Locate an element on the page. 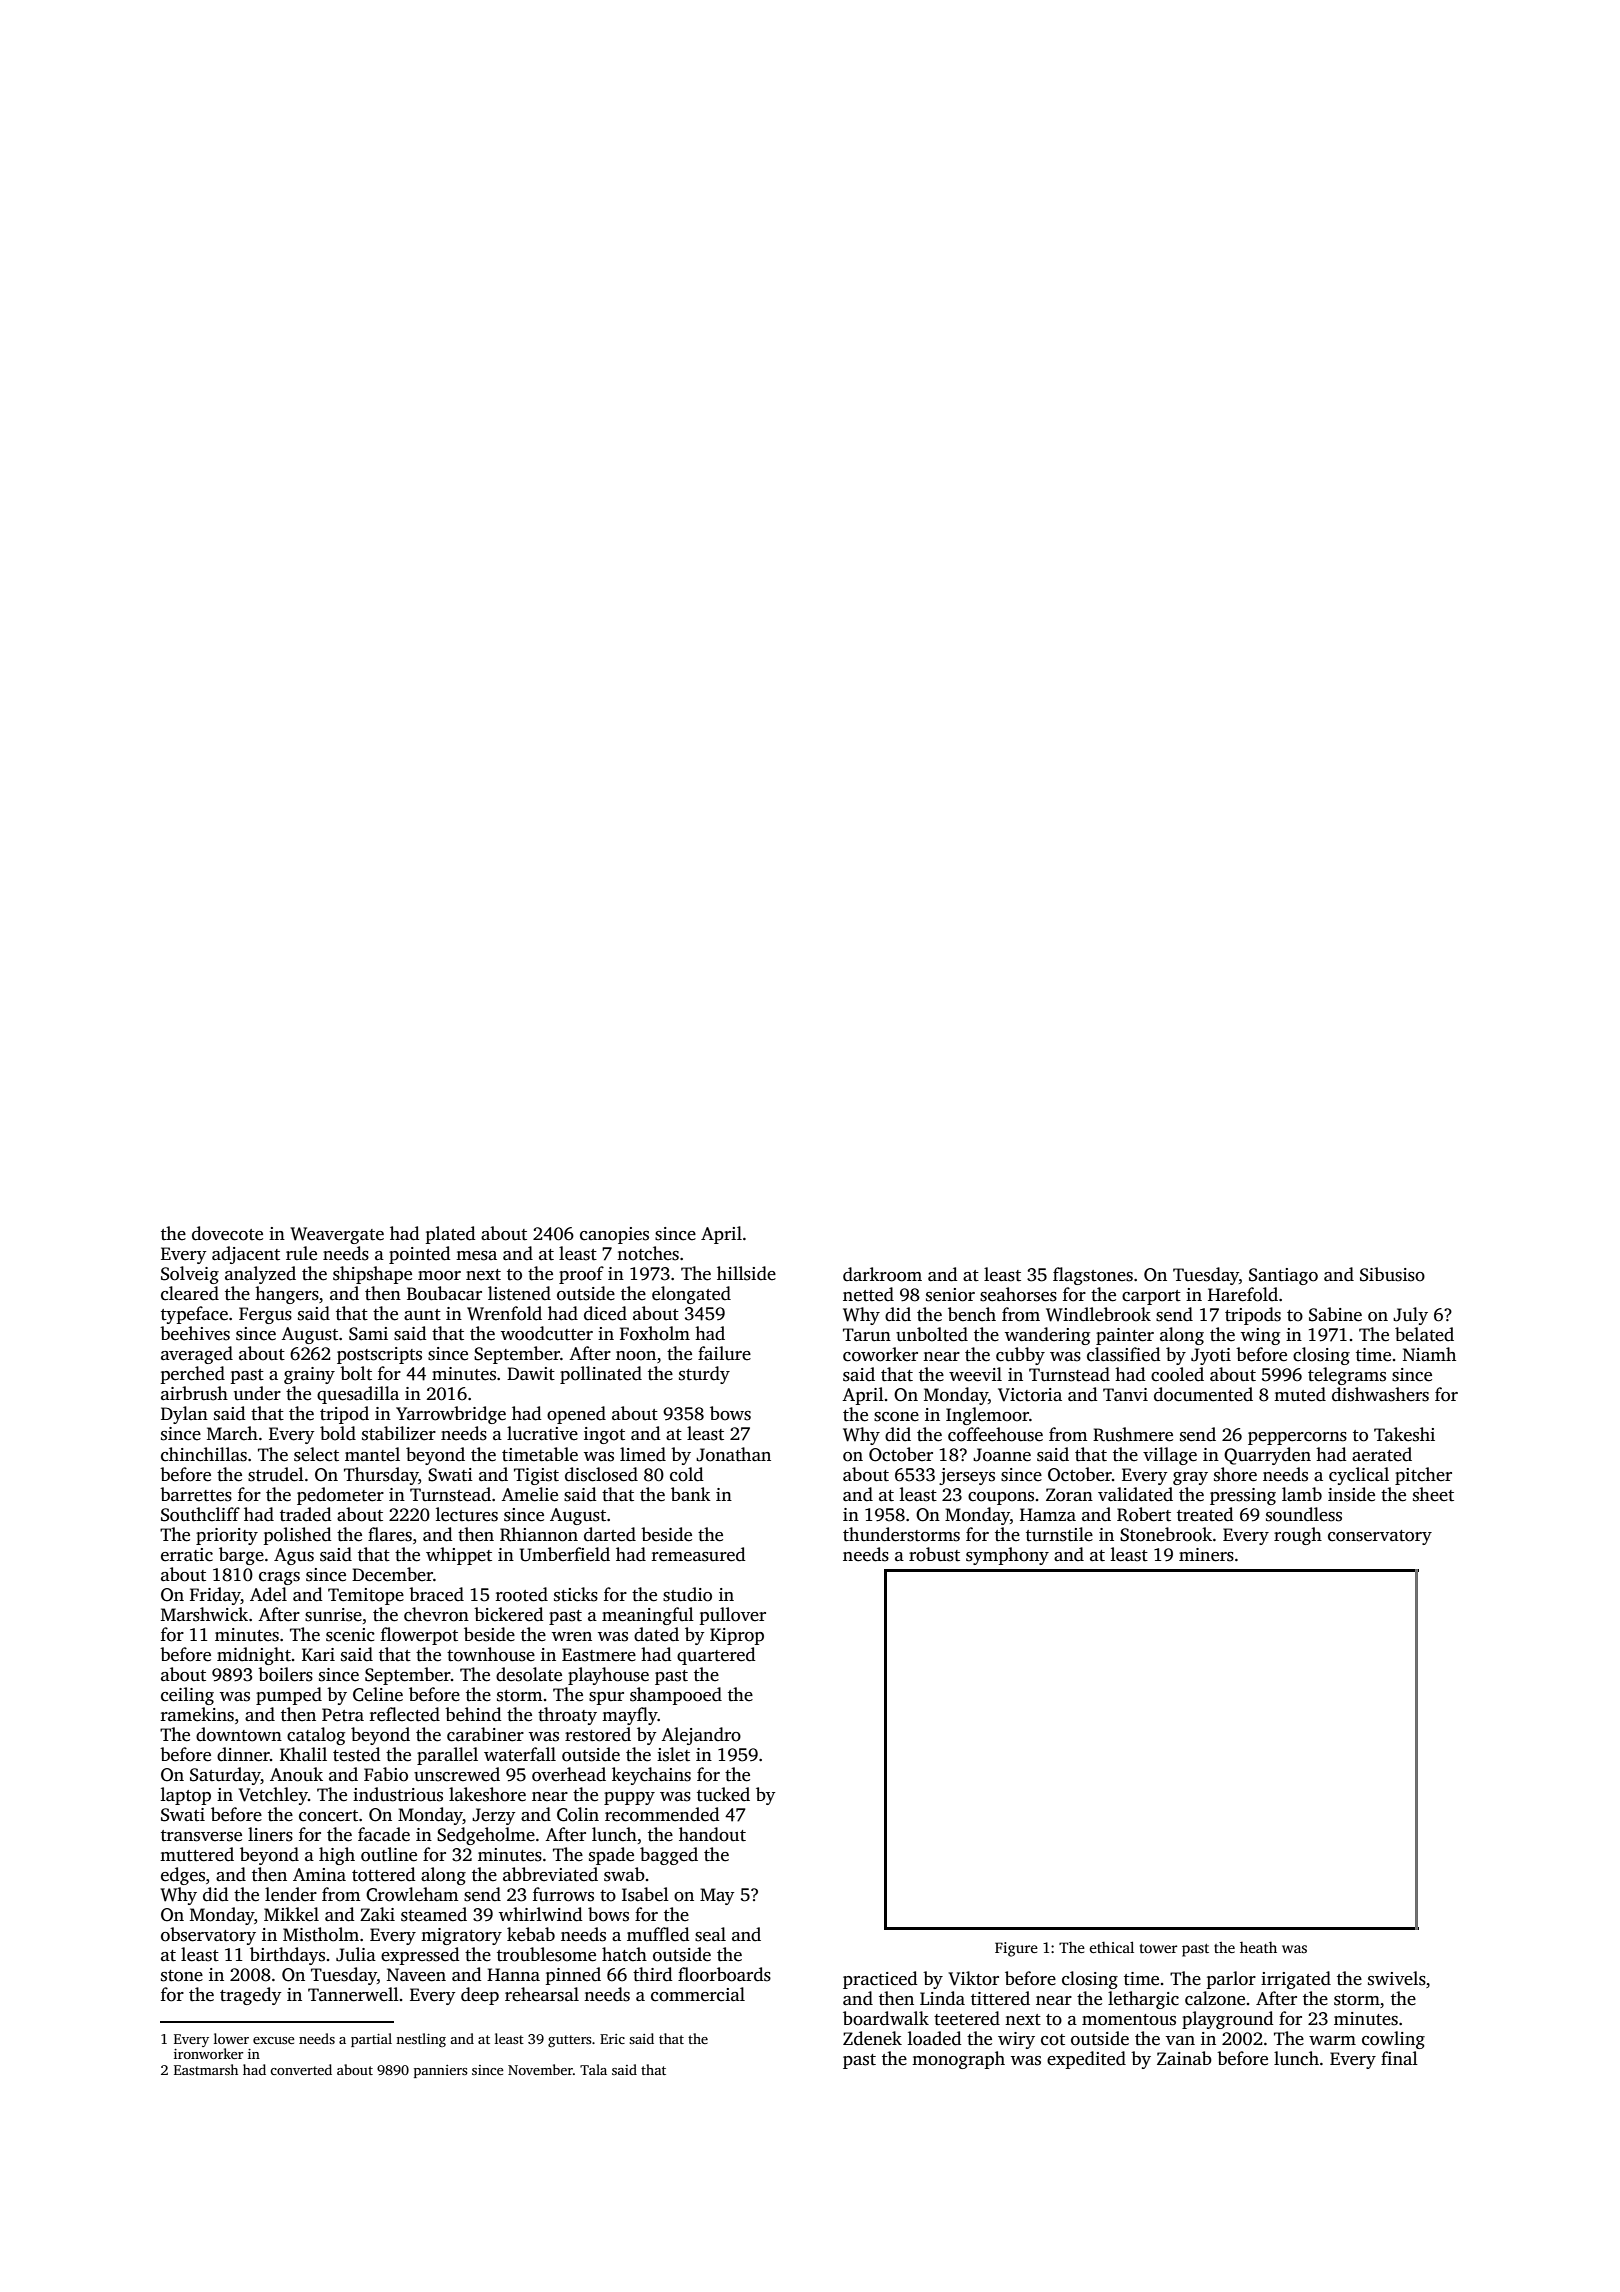 This document has height=2292, width=1620. spade is located at coordinates (611, 1856).
